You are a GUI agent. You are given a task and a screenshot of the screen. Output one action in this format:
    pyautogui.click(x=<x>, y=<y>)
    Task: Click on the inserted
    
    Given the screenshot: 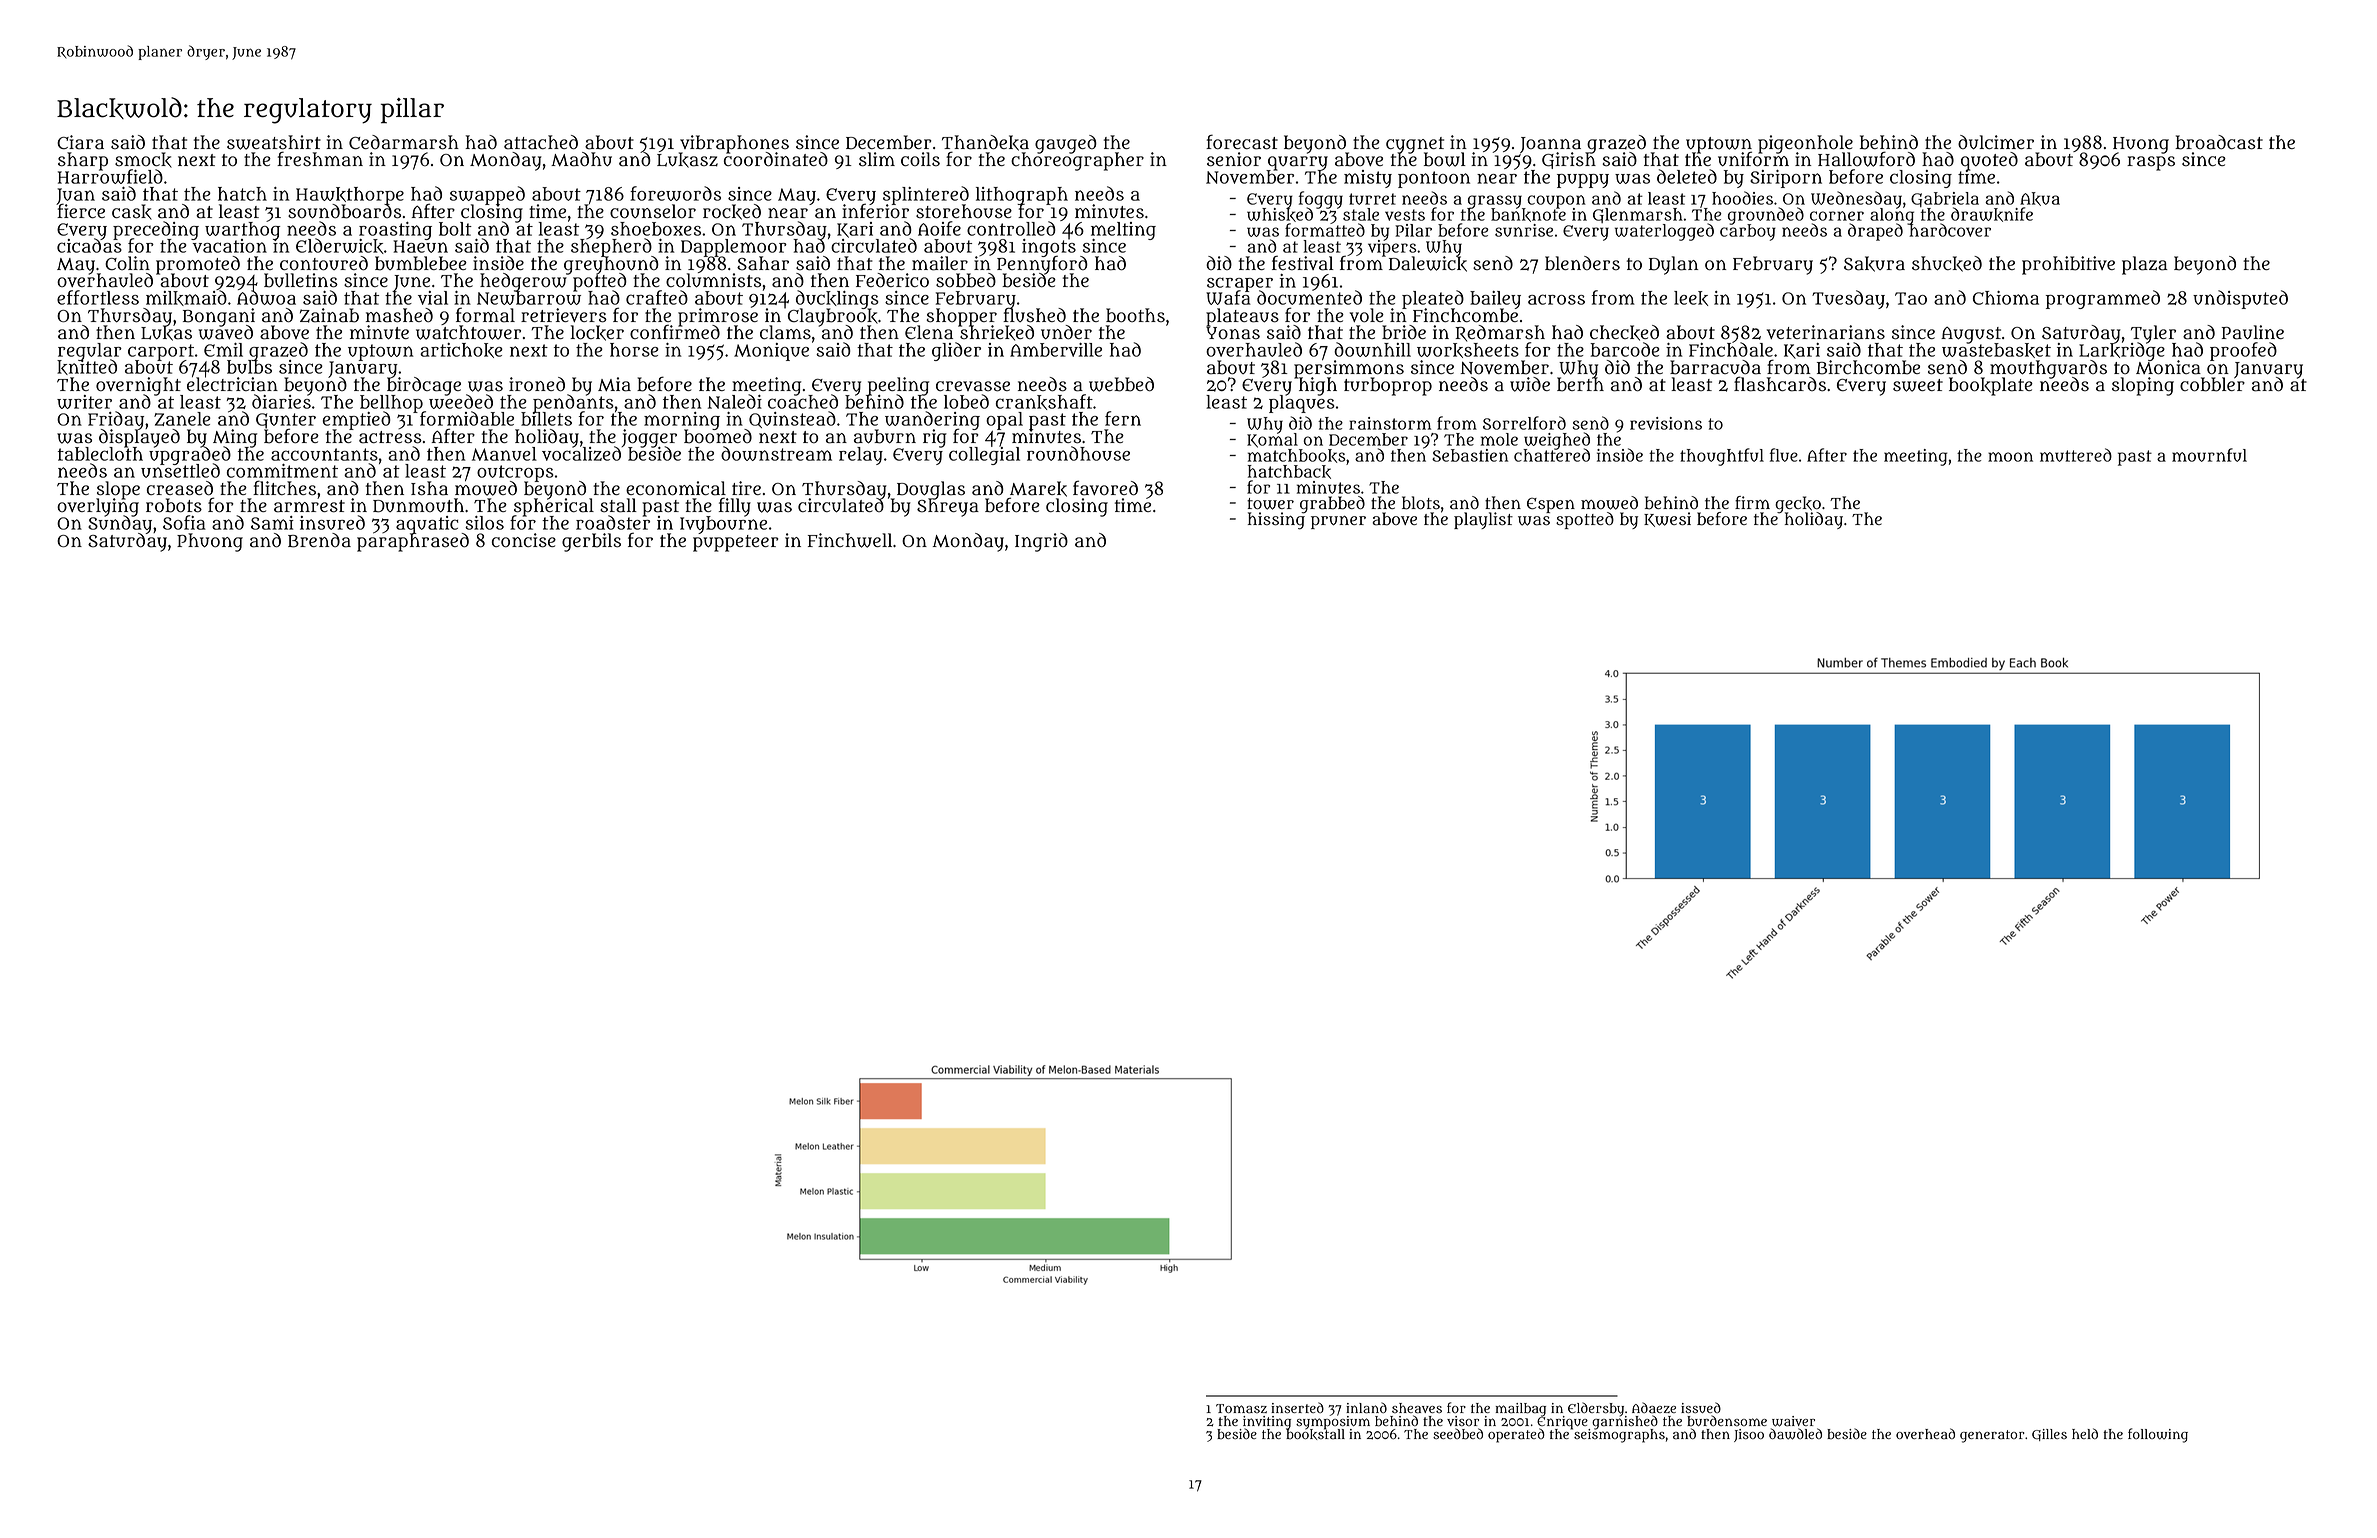 What is the action you would take?
    pyautogui.click(x=1297, y=1407)
